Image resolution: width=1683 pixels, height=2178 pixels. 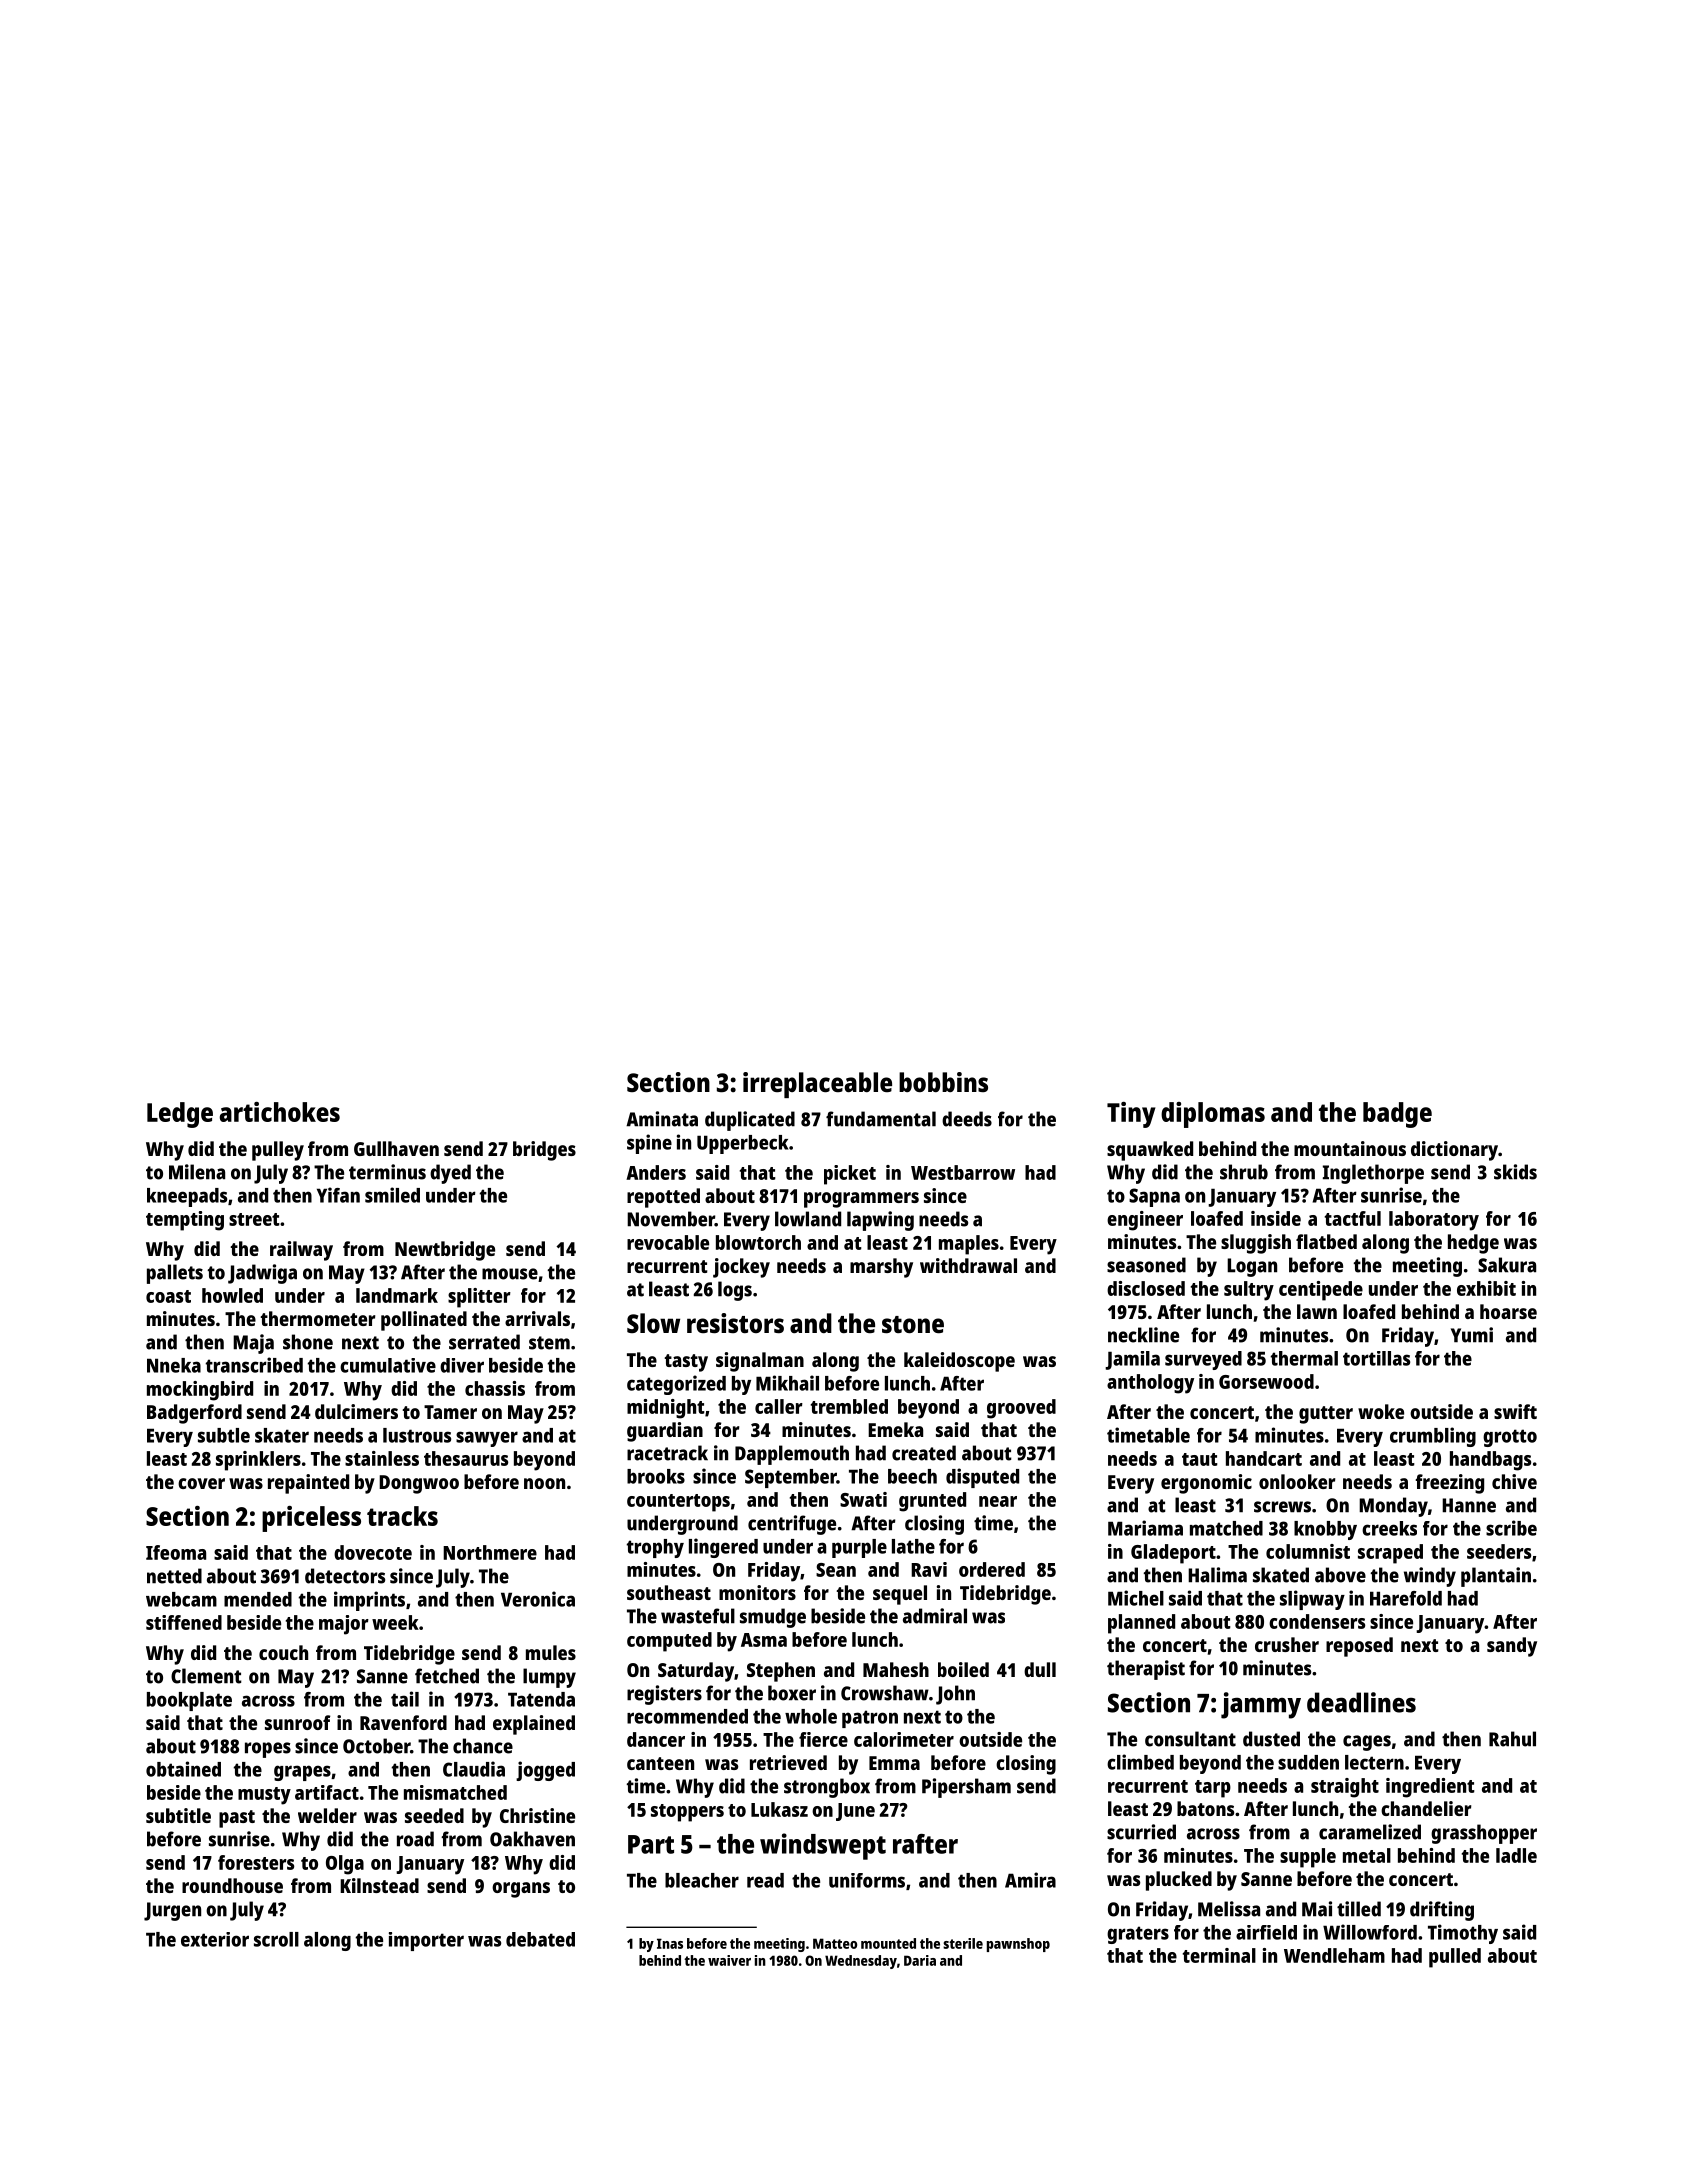 I want to click on bobbins, so click(x=943, y=1082).
